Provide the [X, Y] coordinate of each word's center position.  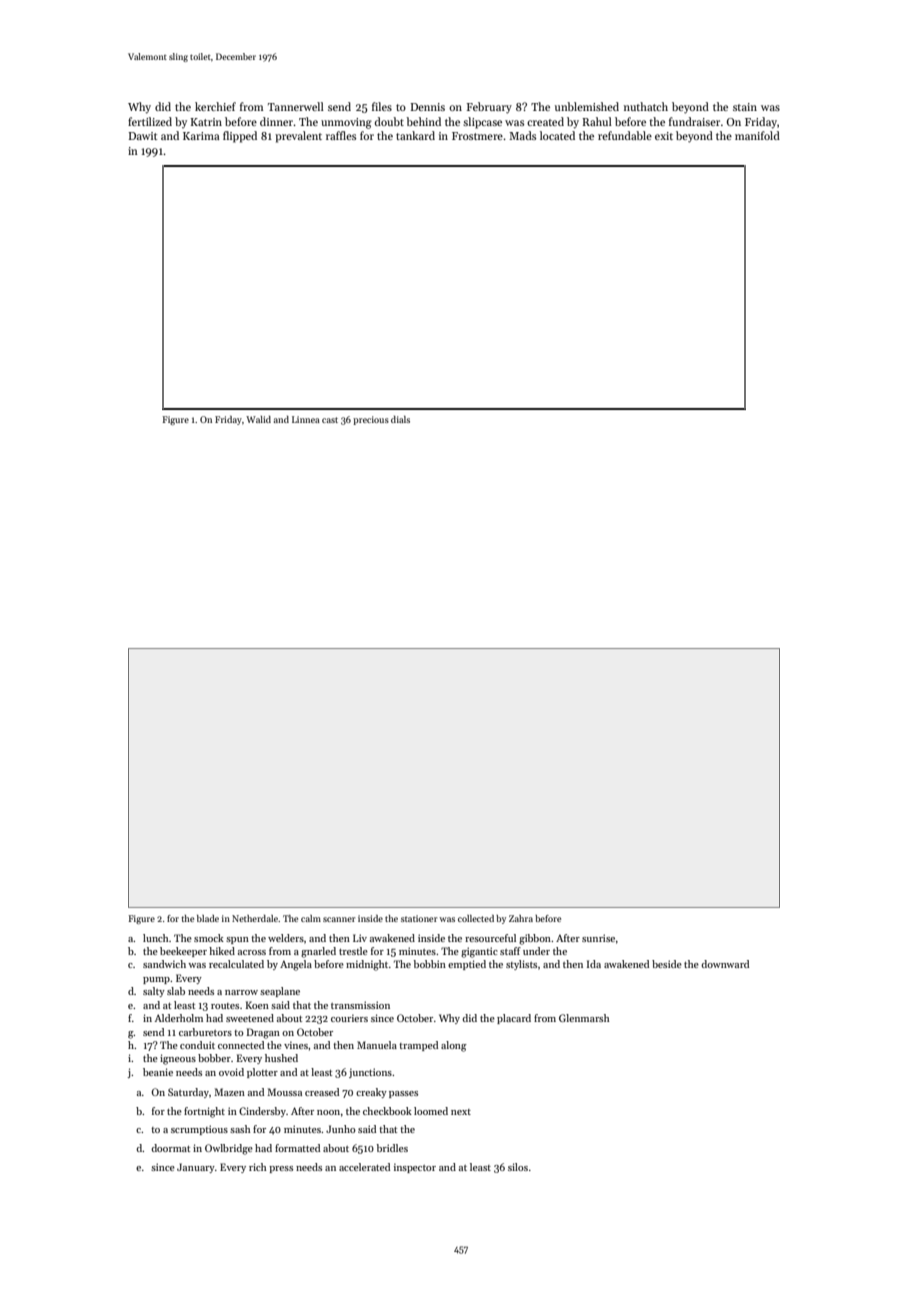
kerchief [215, 106]
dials [400, 419]
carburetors [205, 1032]
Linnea [306, 419]
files [382, 106]
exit [664, 136]
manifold [757, 135]
